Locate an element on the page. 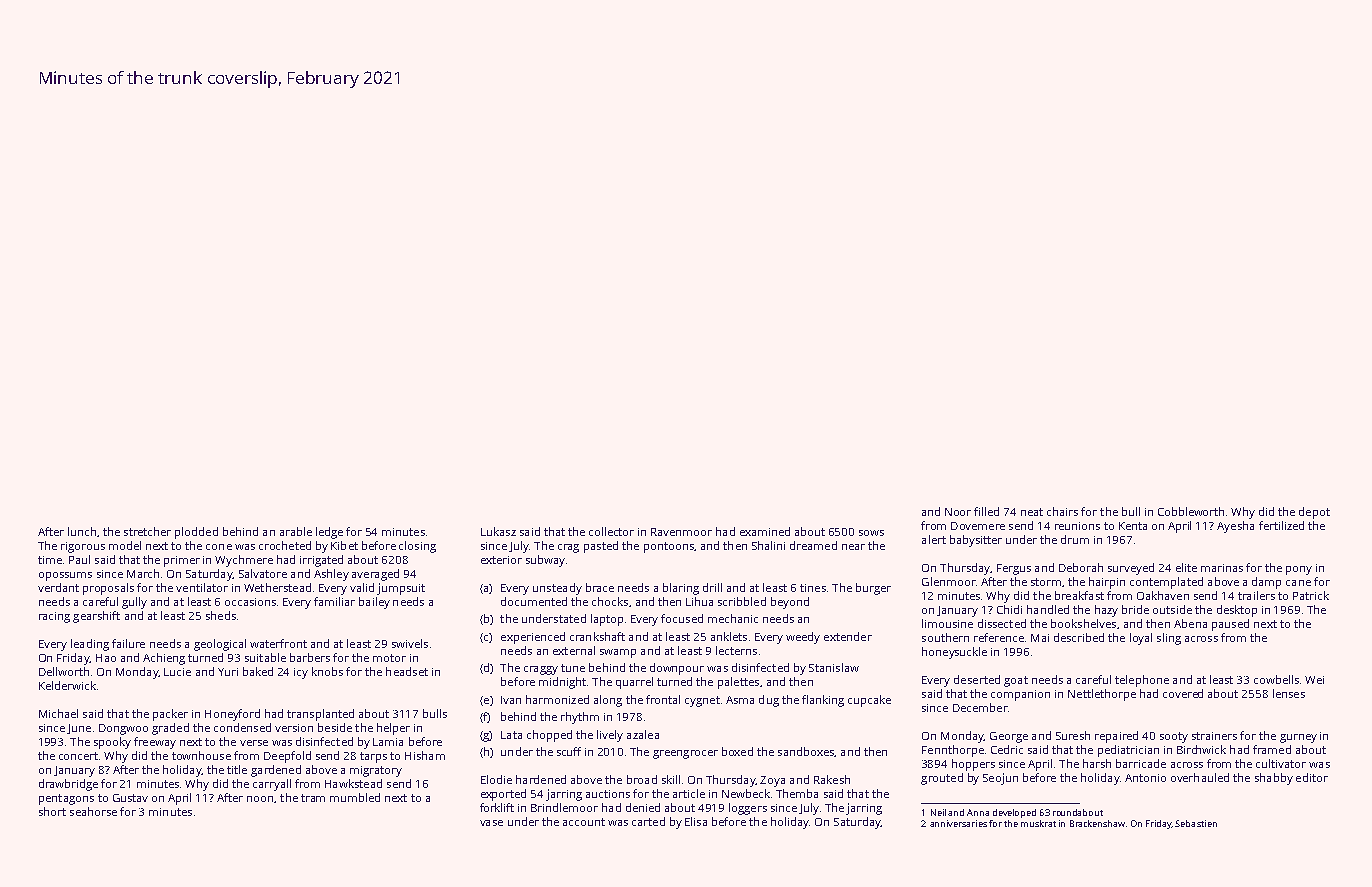 Image resolution: width=1372 pixels, height=887 pixels. vase is located at coordinates (491, 823).
